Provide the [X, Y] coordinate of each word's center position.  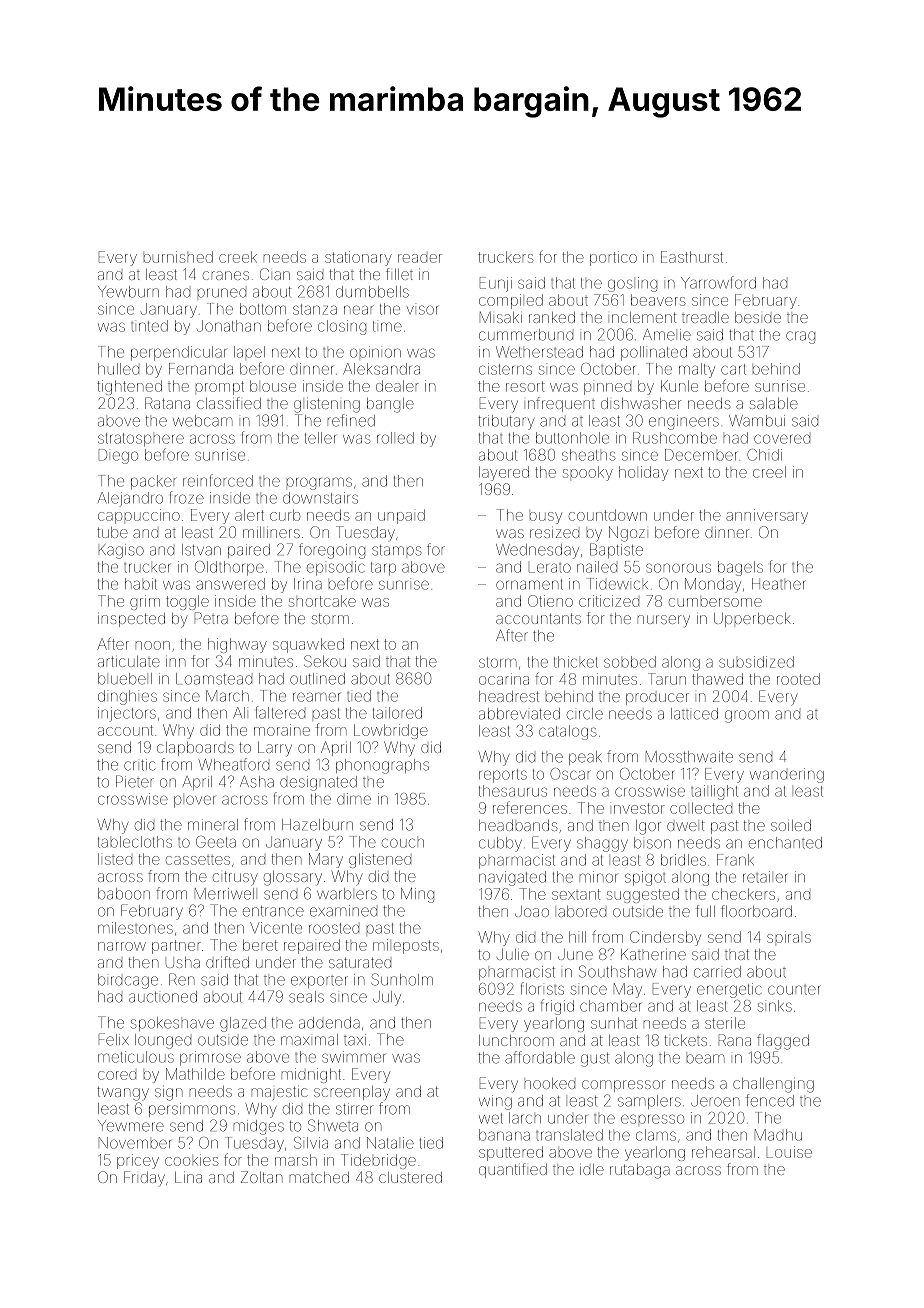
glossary [293, 878]
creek [238, 257]
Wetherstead [539, 352]
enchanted [785, 843]
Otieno [550, 601]
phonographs [382, 766]
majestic [280, 1093]
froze [187, 497]
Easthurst [692, 257]
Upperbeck [752, 620]
